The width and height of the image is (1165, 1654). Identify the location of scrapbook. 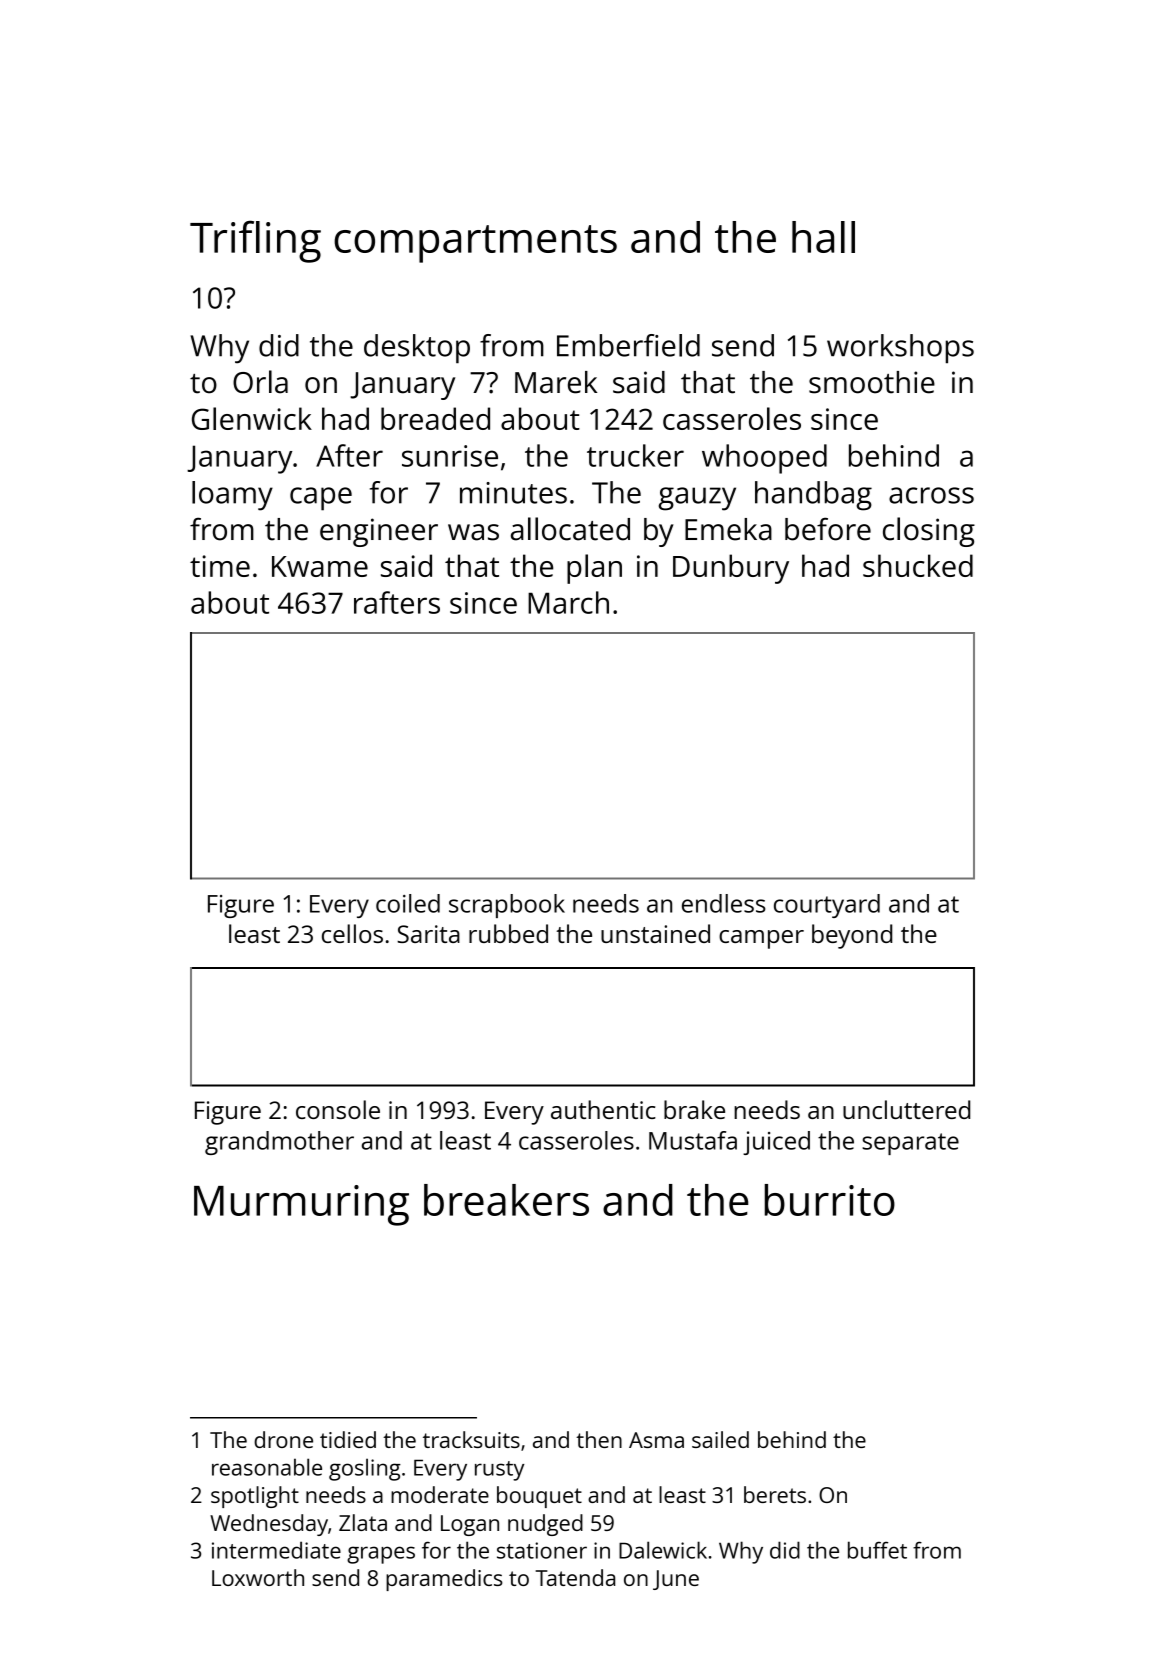
(507, 906).
